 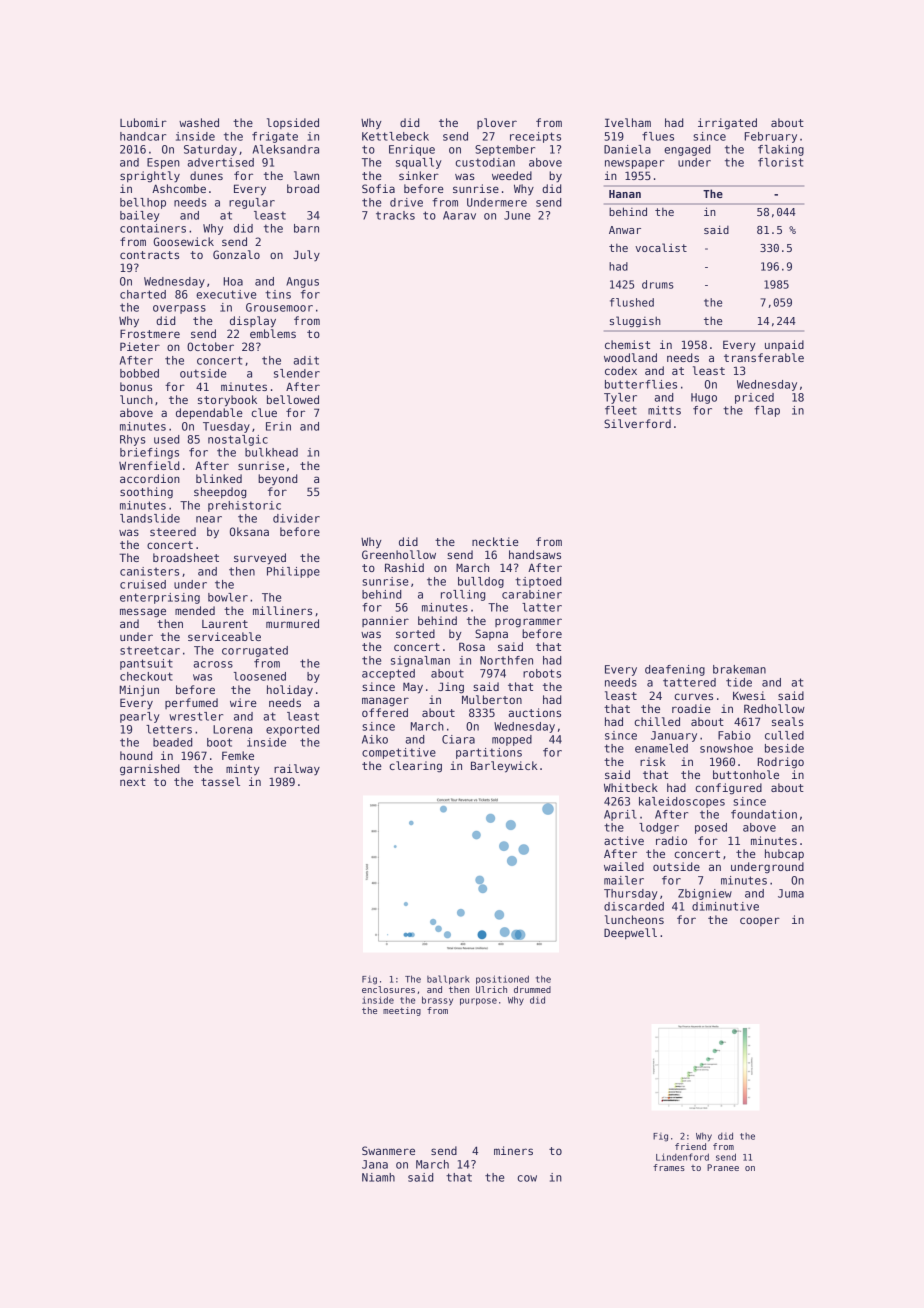 What do you see at coordinates (133, 782) in the image?
I see `next` at bounding box center [133, 782].
